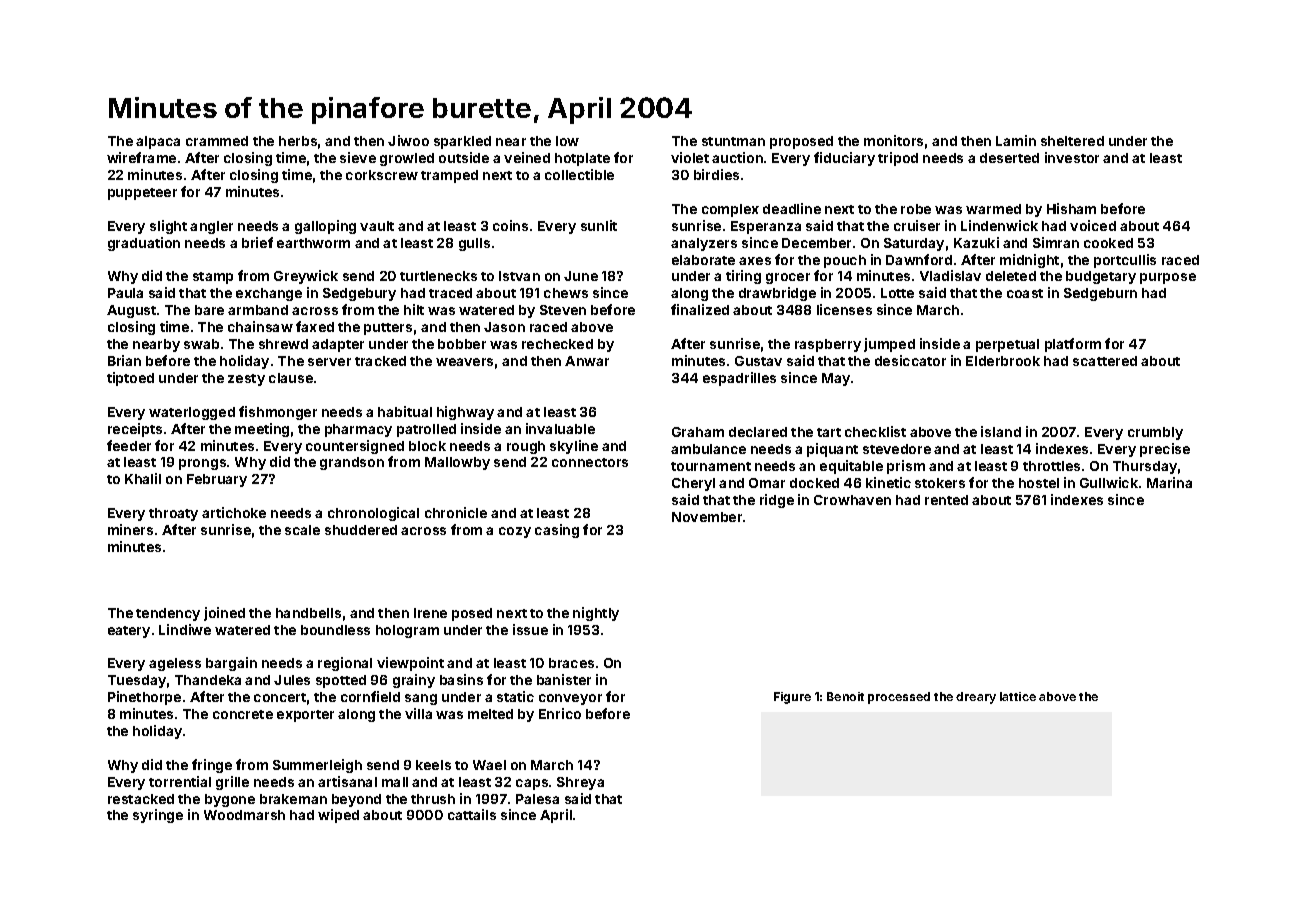  I want to click on pouch, so click(845, 261).
